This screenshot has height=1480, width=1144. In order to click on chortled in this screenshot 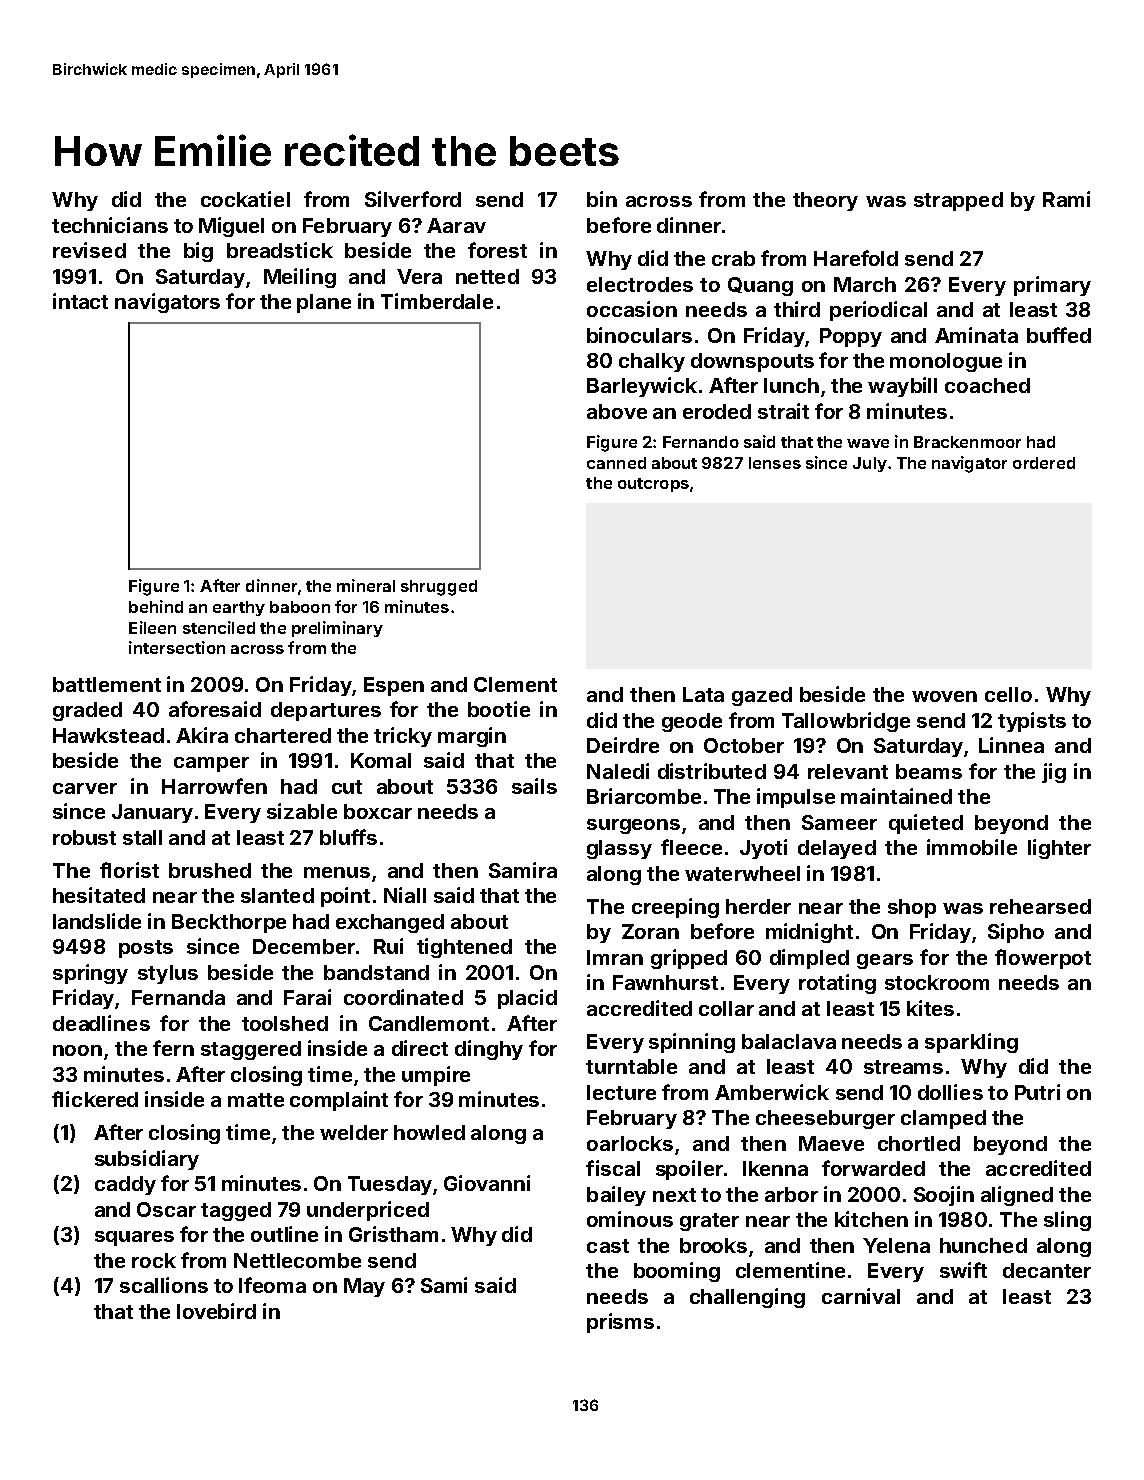, I will do `click(919, 1143)`.
